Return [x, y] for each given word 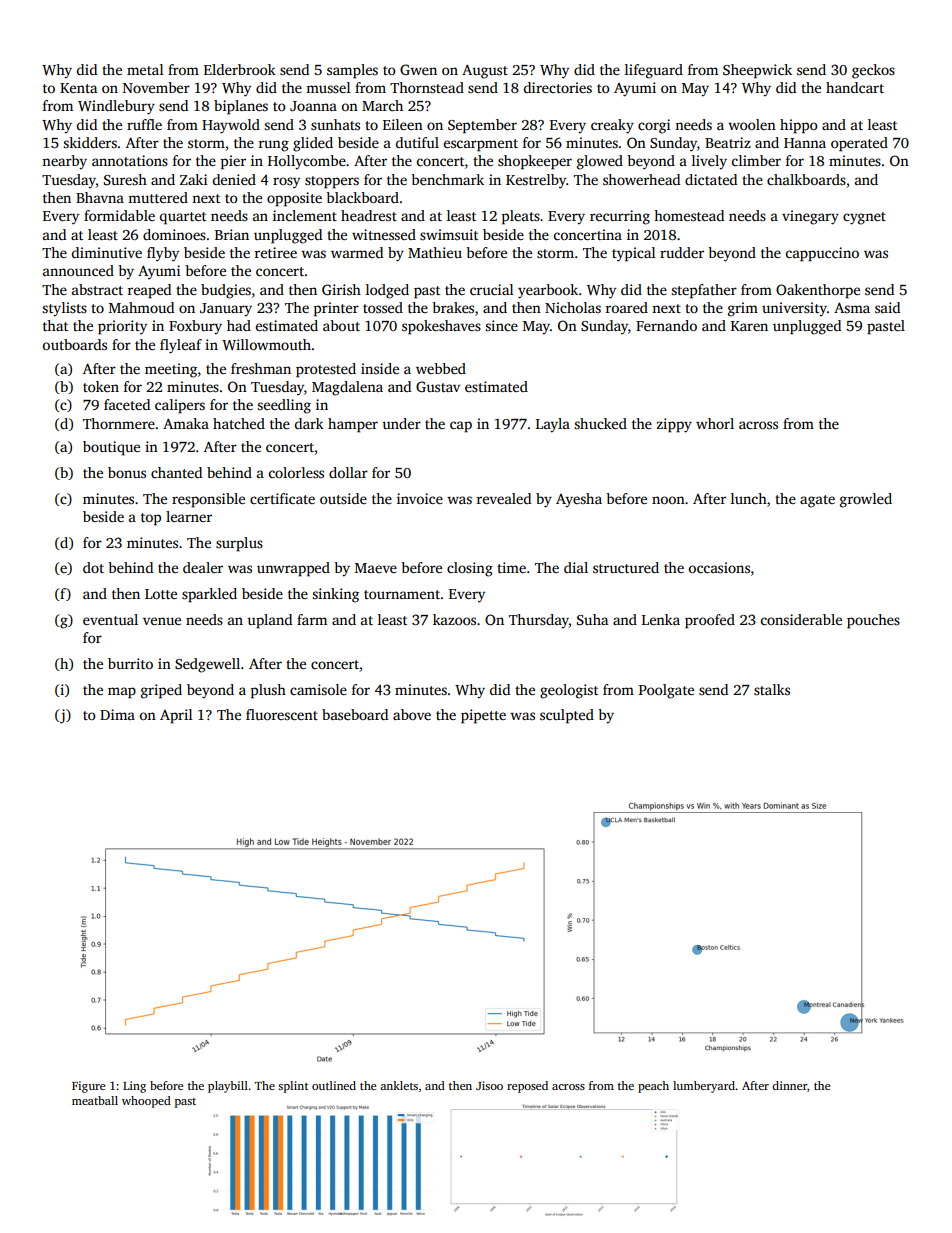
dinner [789, 1085]
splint [293, 1087]
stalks [772, 689]
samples [352, 71]
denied [234, 179]
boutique [111, 448]
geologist [569, 691]
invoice [420, 498]
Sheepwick [757, 71]
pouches [873, 621]
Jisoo [489, 1085]
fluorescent [282, 714]
